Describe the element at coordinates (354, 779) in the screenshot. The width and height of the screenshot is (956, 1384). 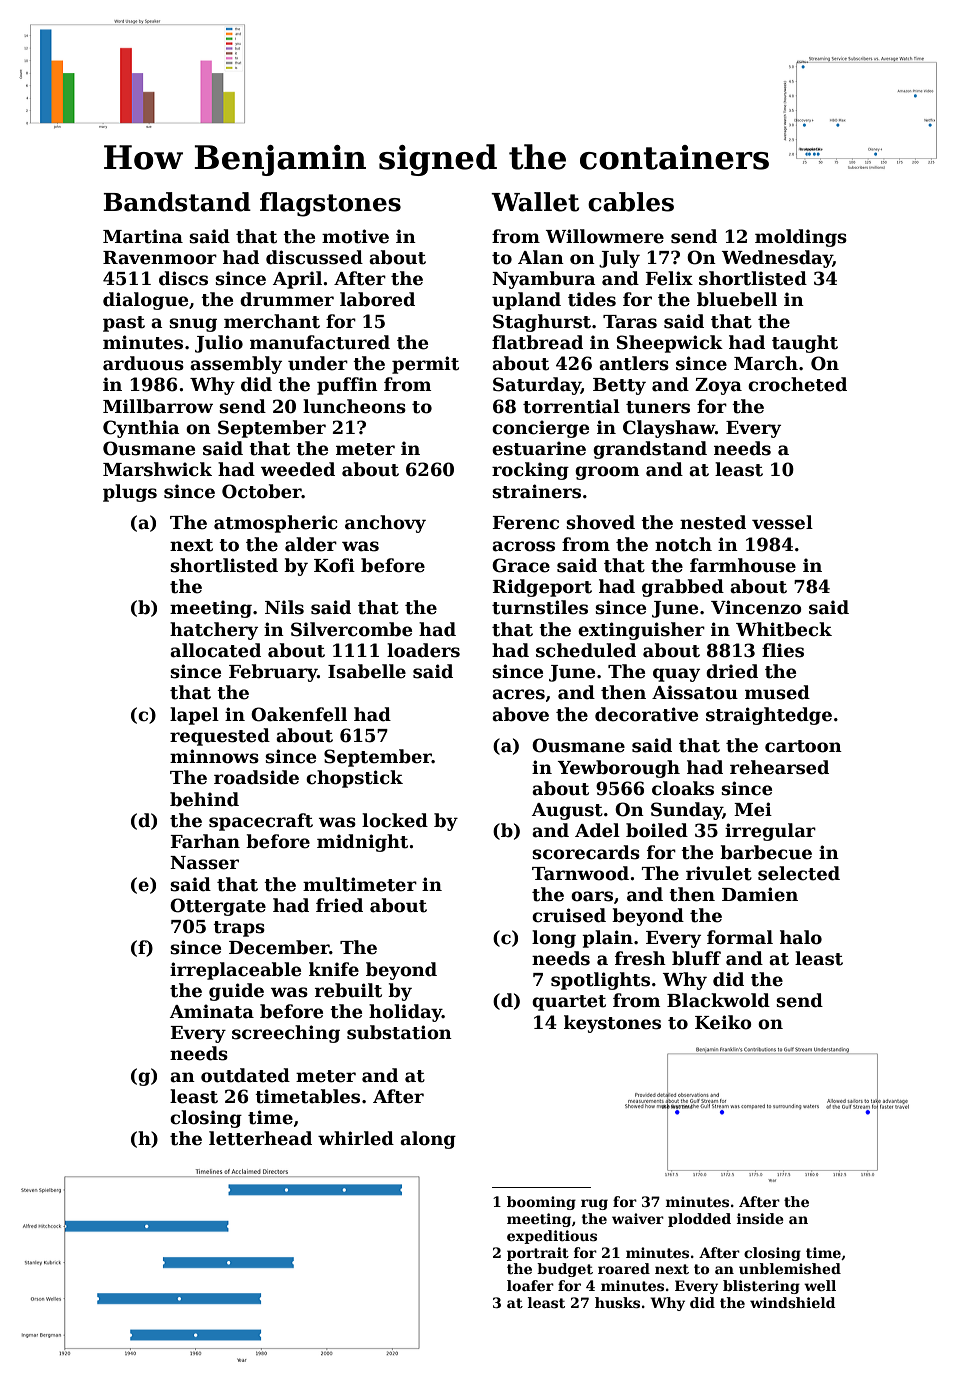
I see `chopstick` at that location.
